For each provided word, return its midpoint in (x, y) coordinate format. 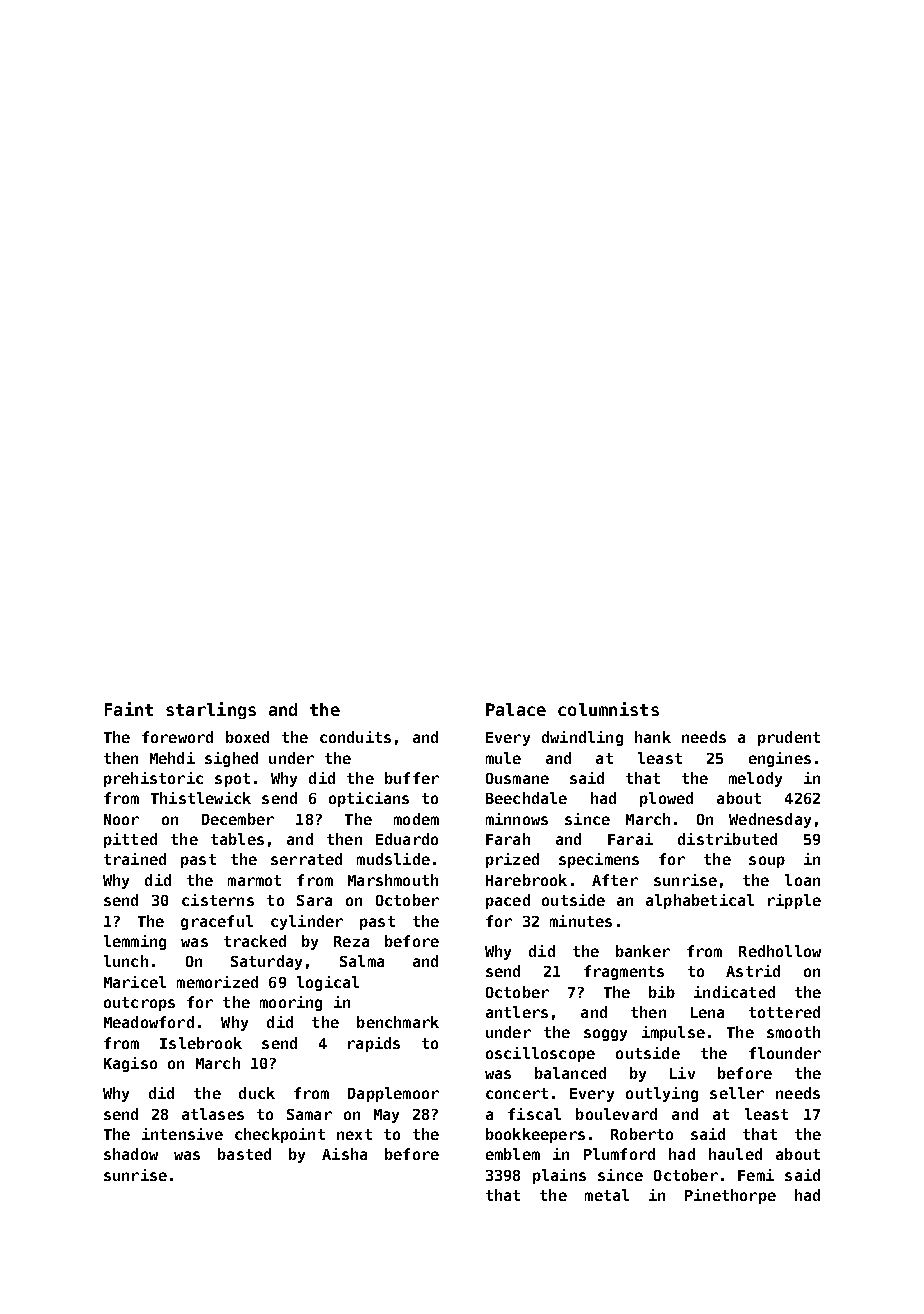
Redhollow (780, 951)
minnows (517, 819)
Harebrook (526, 880)
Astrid (753, 971)
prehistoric (153, 779)
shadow (131, 1154)
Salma (362, 961)
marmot (254, 880)
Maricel (135, 982)
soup (767, 862)
